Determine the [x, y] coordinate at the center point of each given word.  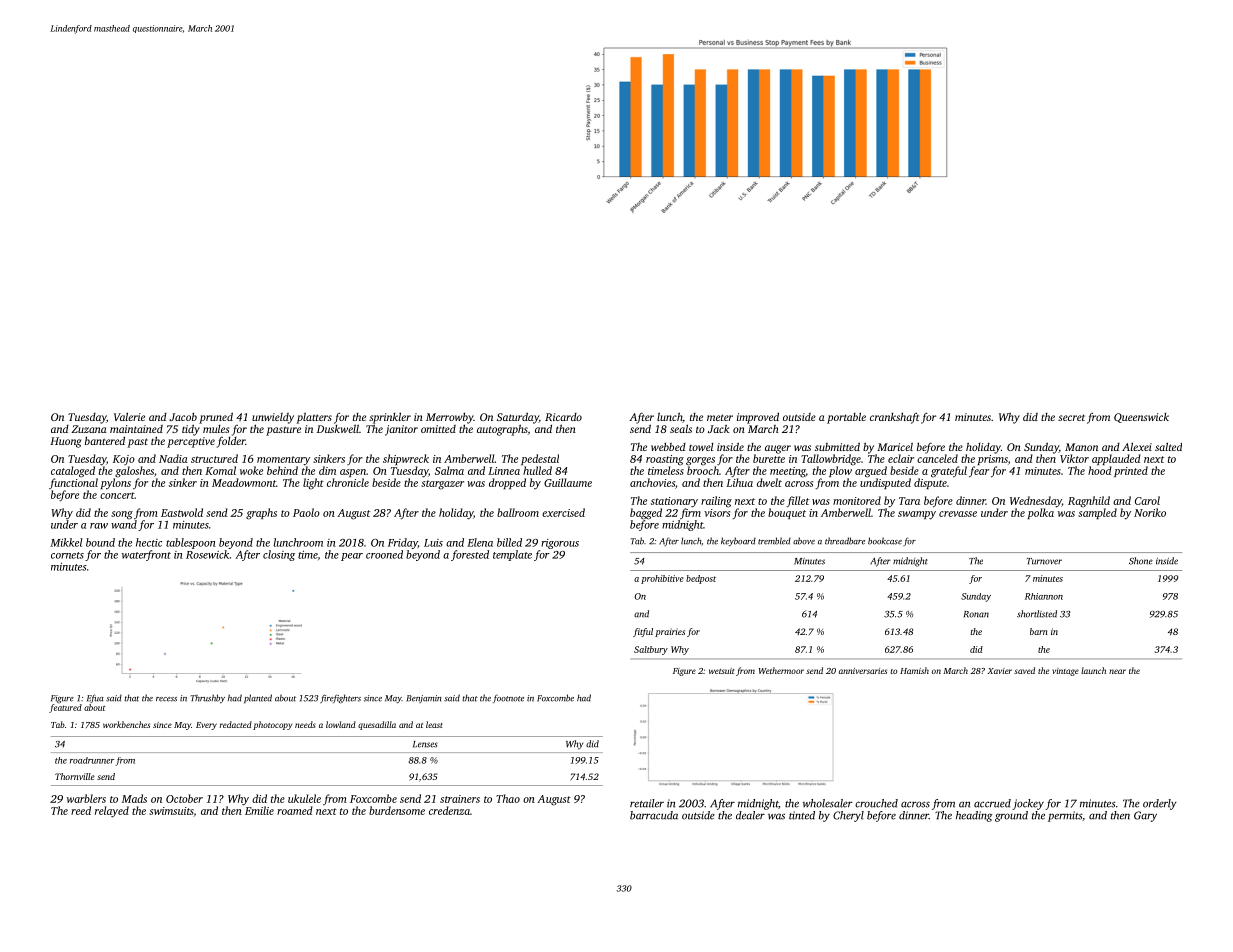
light [313, 484]
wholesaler [828, 803]
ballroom [518, 512]
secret [1071, 417]
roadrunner [92, 760]
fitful [643, 632]
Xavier [999, 671]
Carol [1147, 500]
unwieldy [273, 418]
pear [352, 557]
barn [1039, 631]
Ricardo [563, 417]
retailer [647, 803]
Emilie [259, 810]
